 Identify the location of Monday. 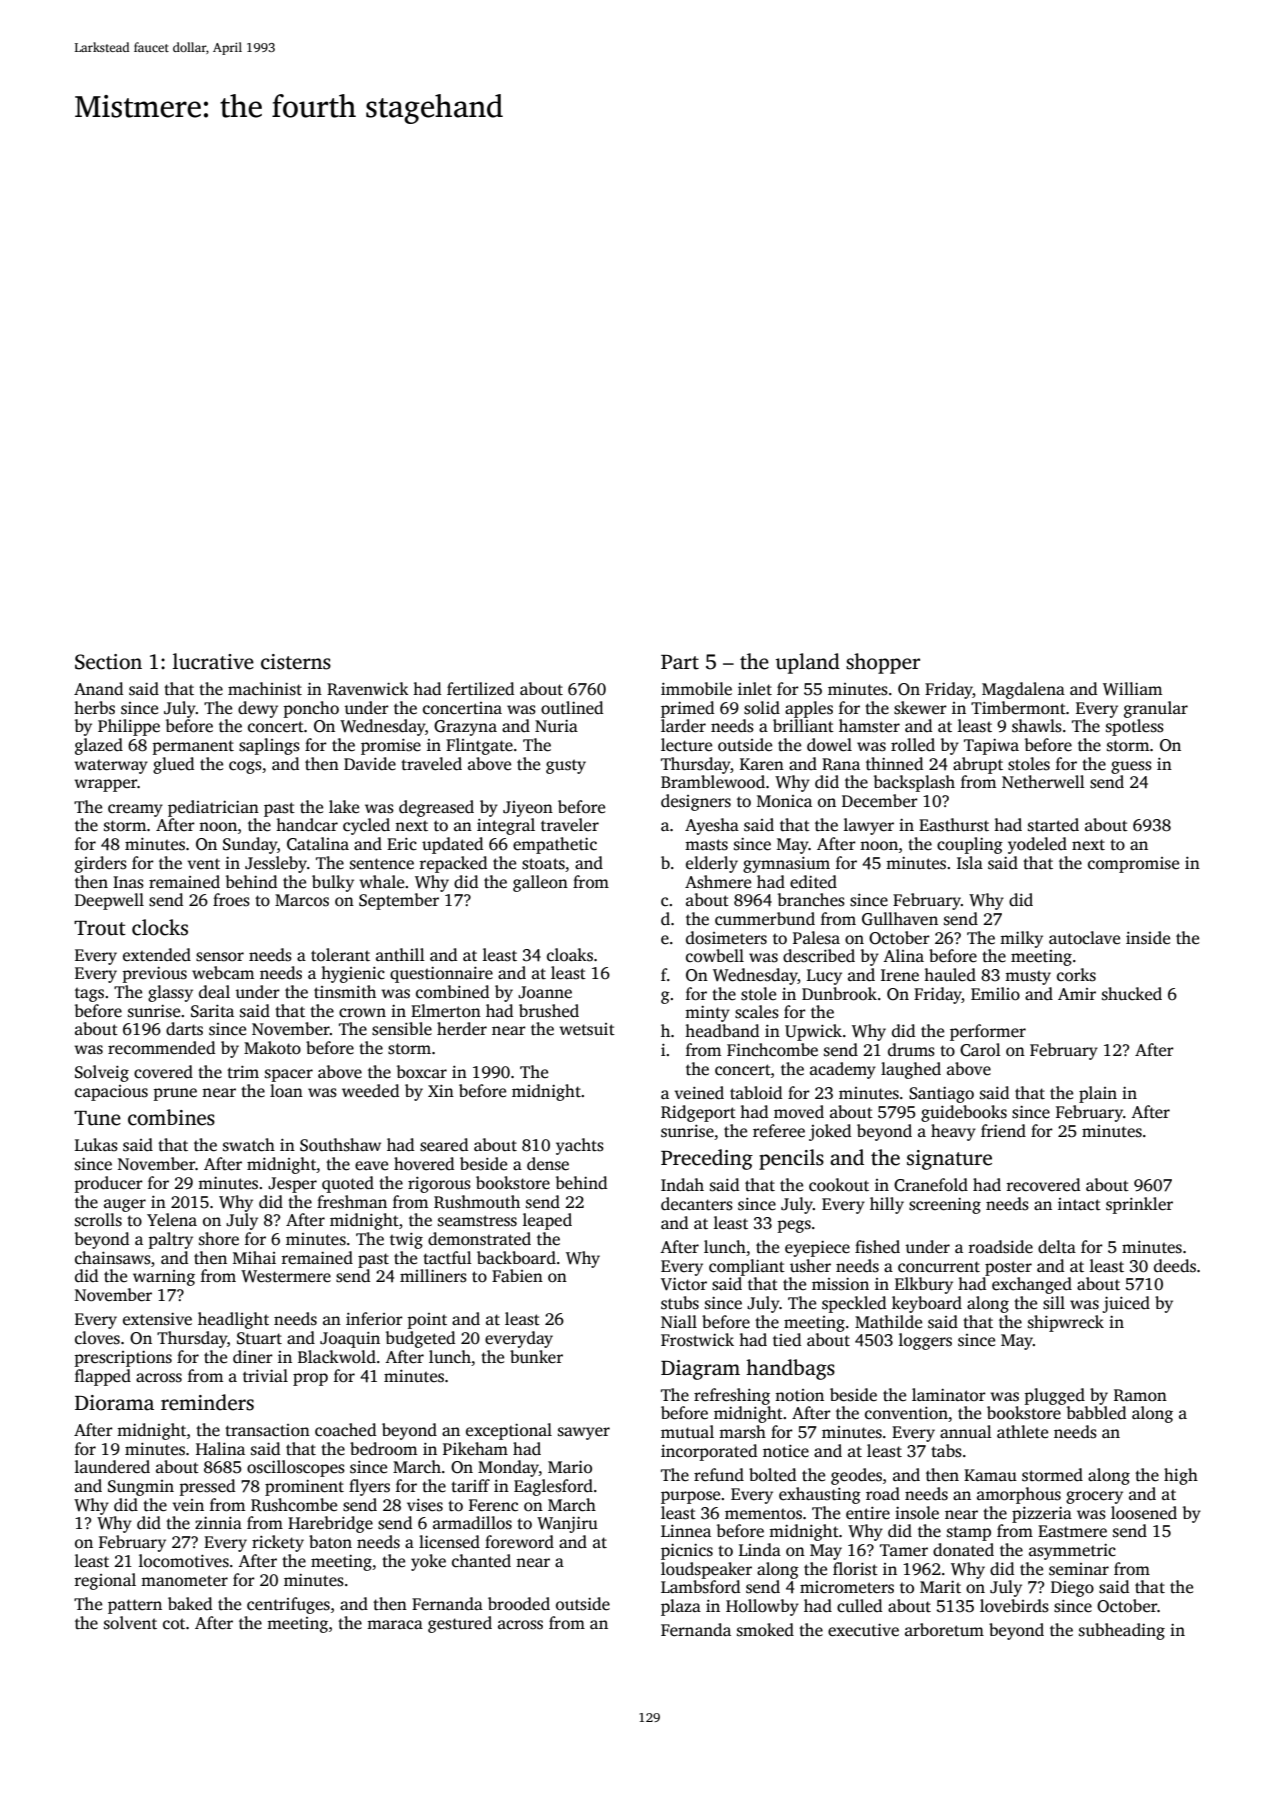
(508, 1468).
